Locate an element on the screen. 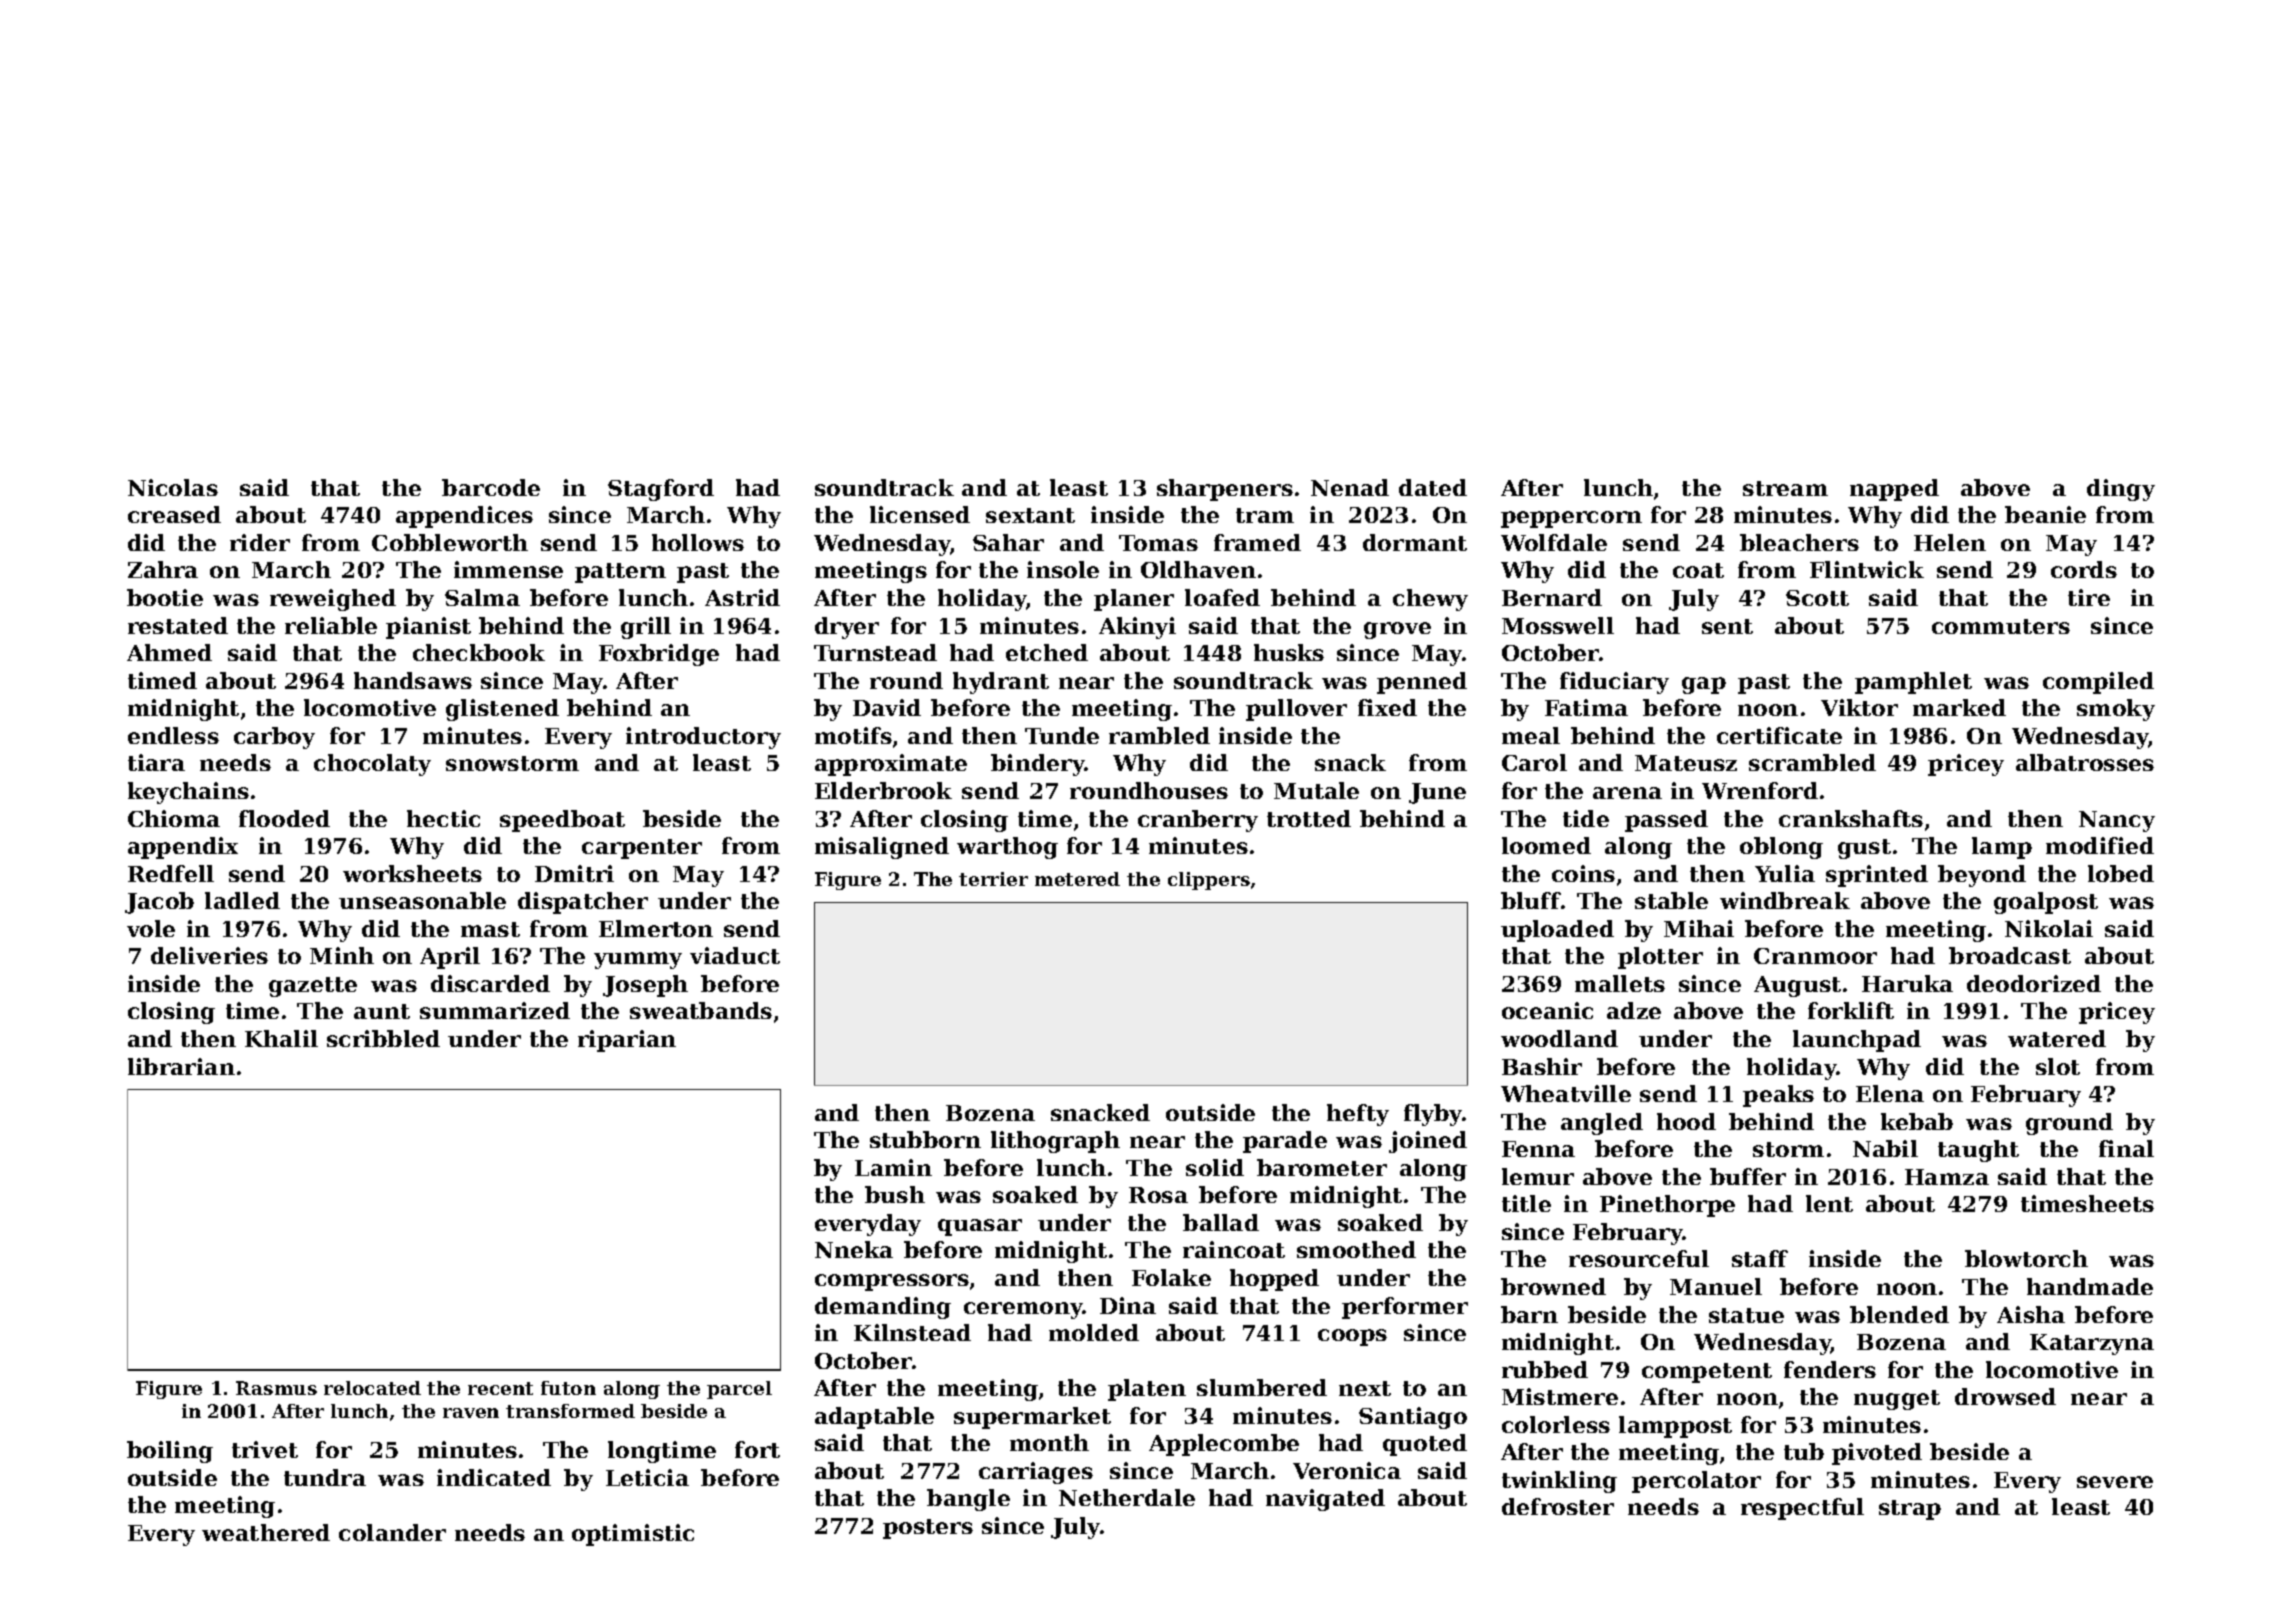 The height and width of the screenshot is (1614, 2282). optimistic is located at coordinates (633, 1535).
